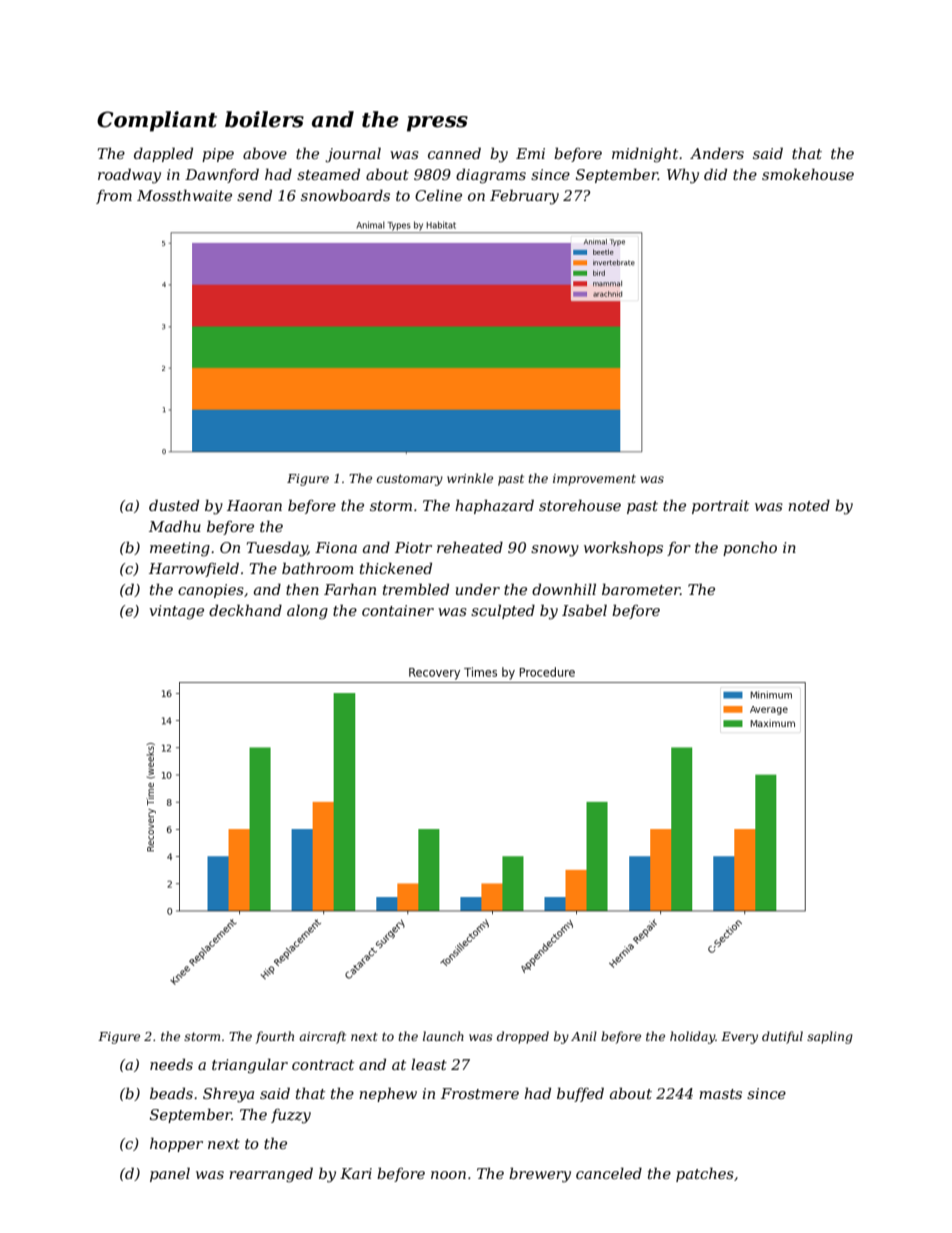  What do you see at coordinates (692, 1037) in the page?
I see `holiday` at bounding box center [692, 1037].
